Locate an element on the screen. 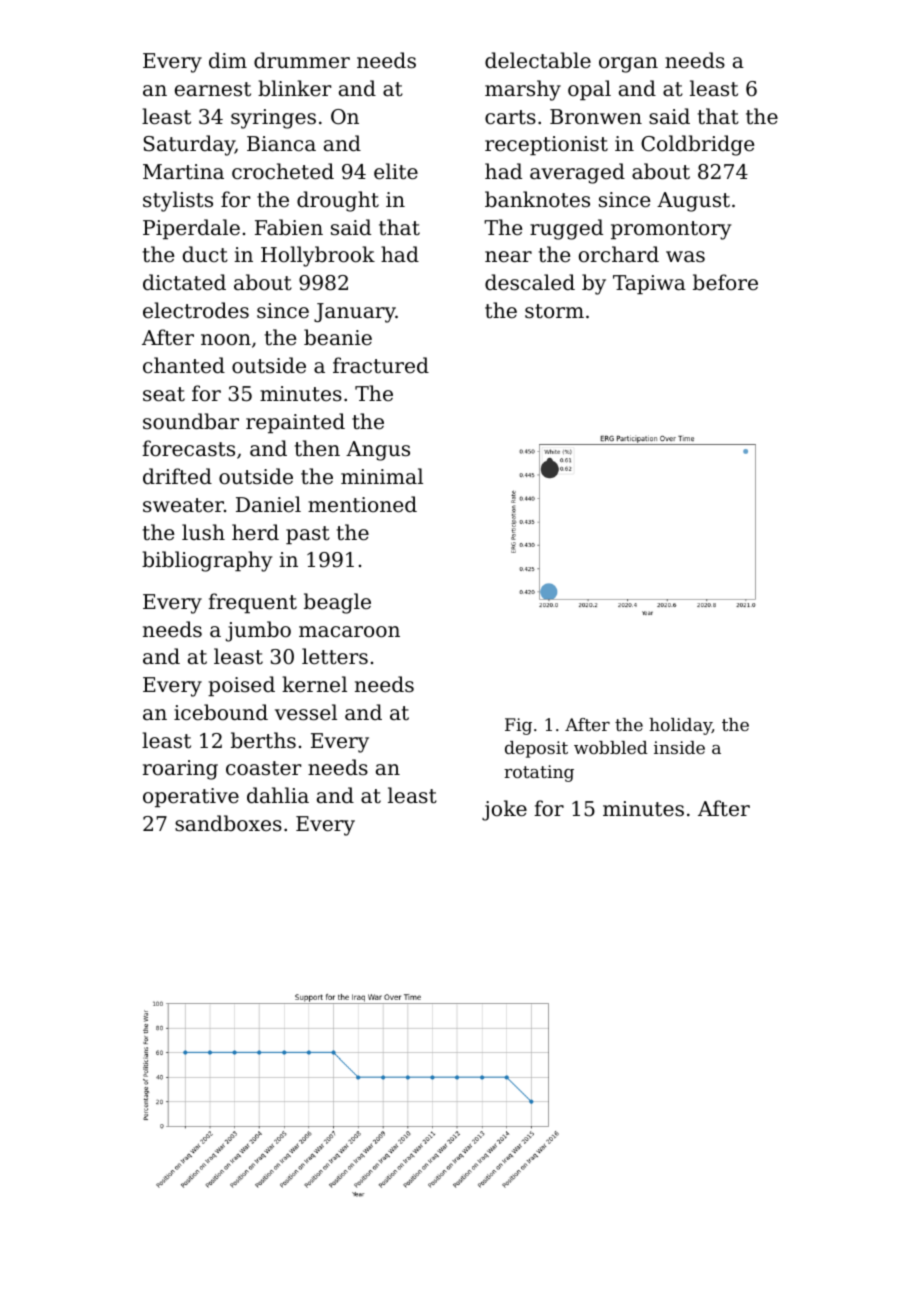 This screenshot has width=924, height=1314. minimal is located at coordinates (382, 476).
